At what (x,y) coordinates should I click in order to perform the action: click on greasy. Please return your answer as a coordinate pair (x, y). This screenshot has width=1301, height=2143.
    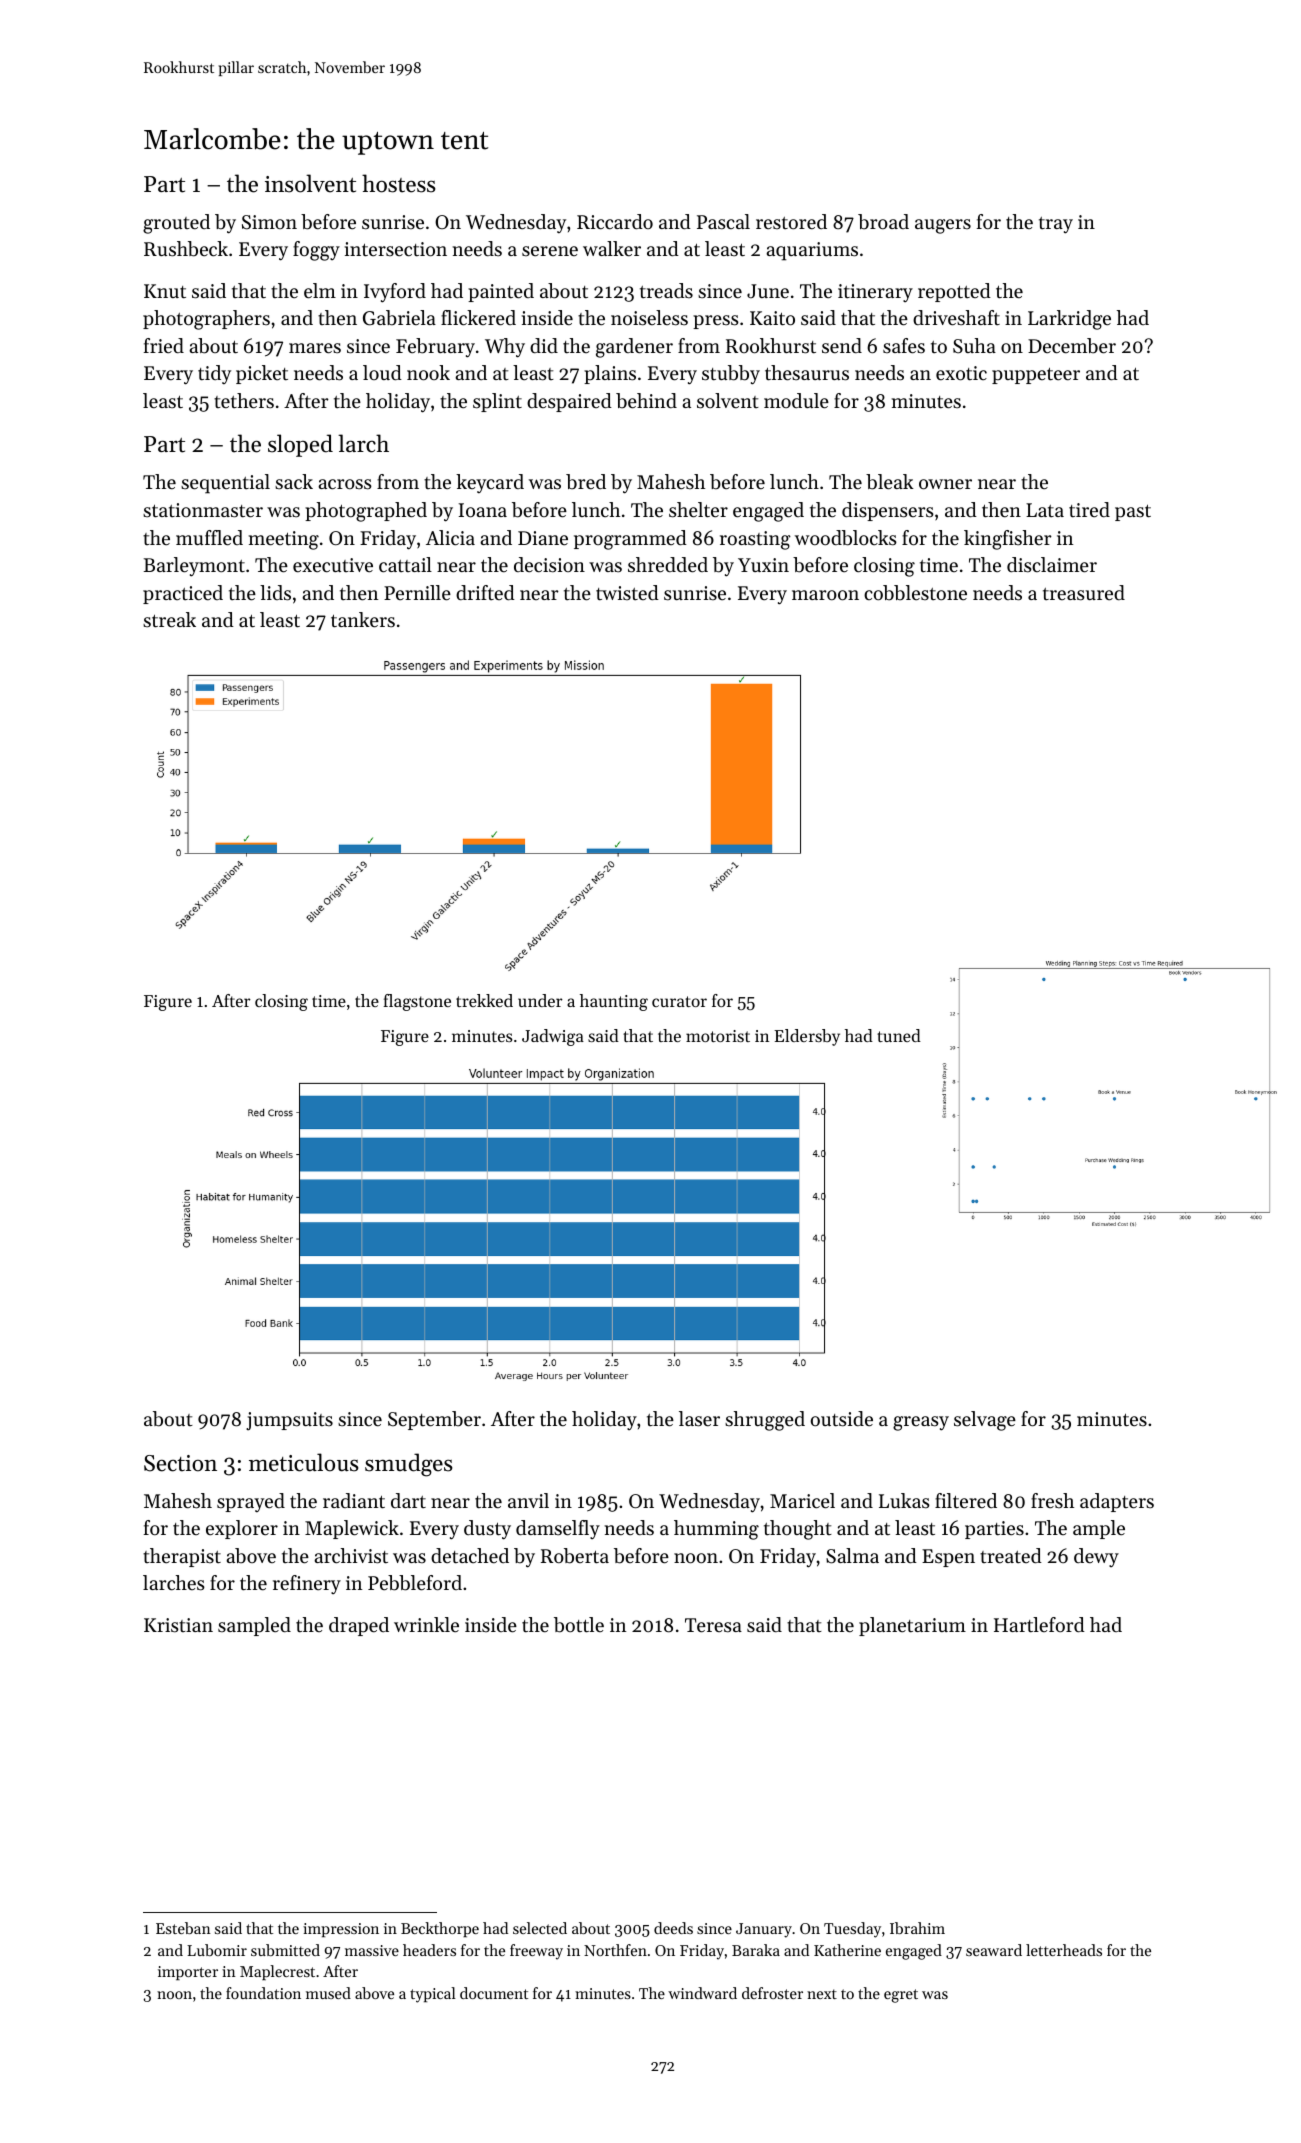
    Looking at the image, I should click on (921, 1423).
